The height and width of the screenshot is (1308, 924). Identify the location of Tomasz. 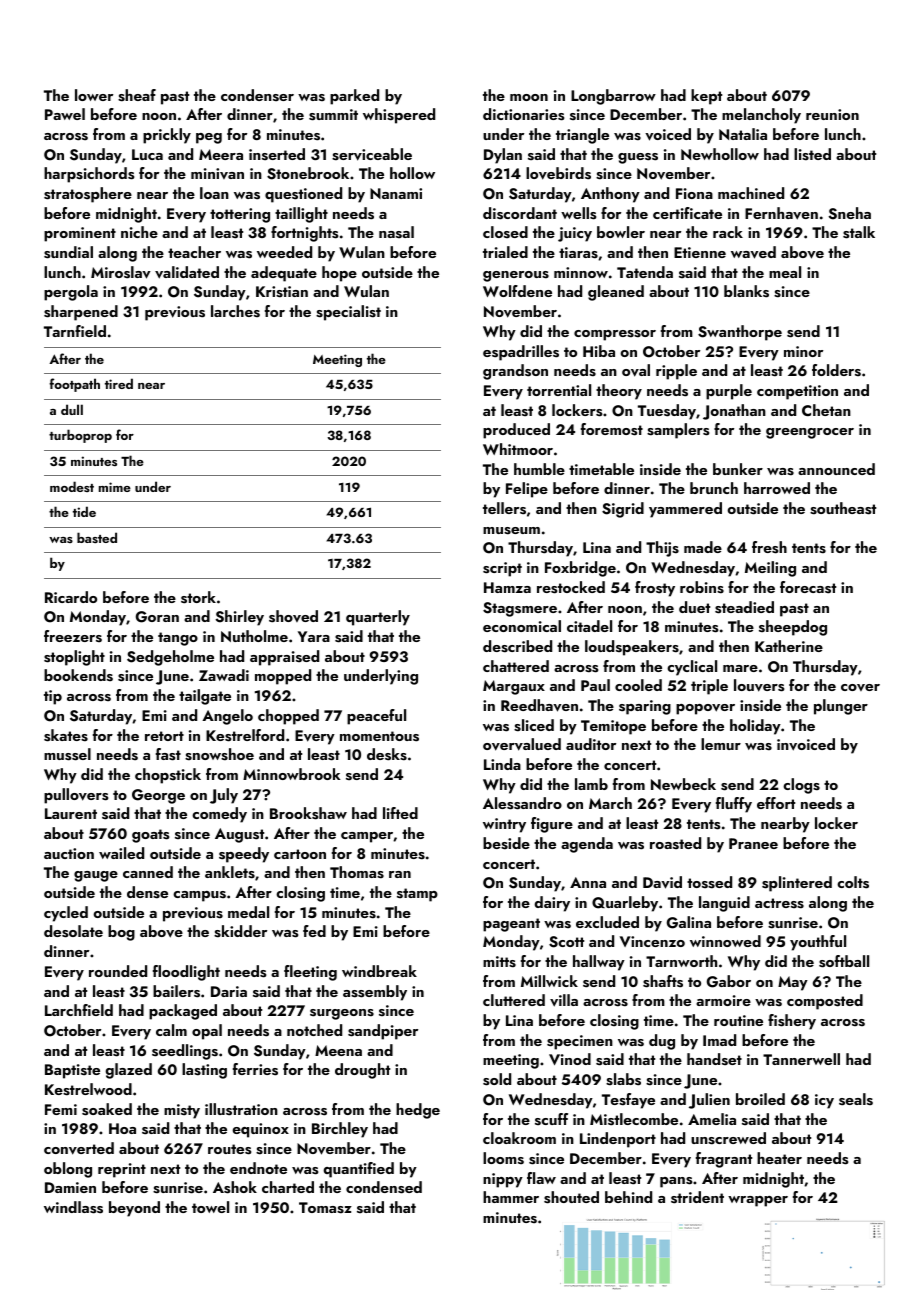
(325, 1208).
